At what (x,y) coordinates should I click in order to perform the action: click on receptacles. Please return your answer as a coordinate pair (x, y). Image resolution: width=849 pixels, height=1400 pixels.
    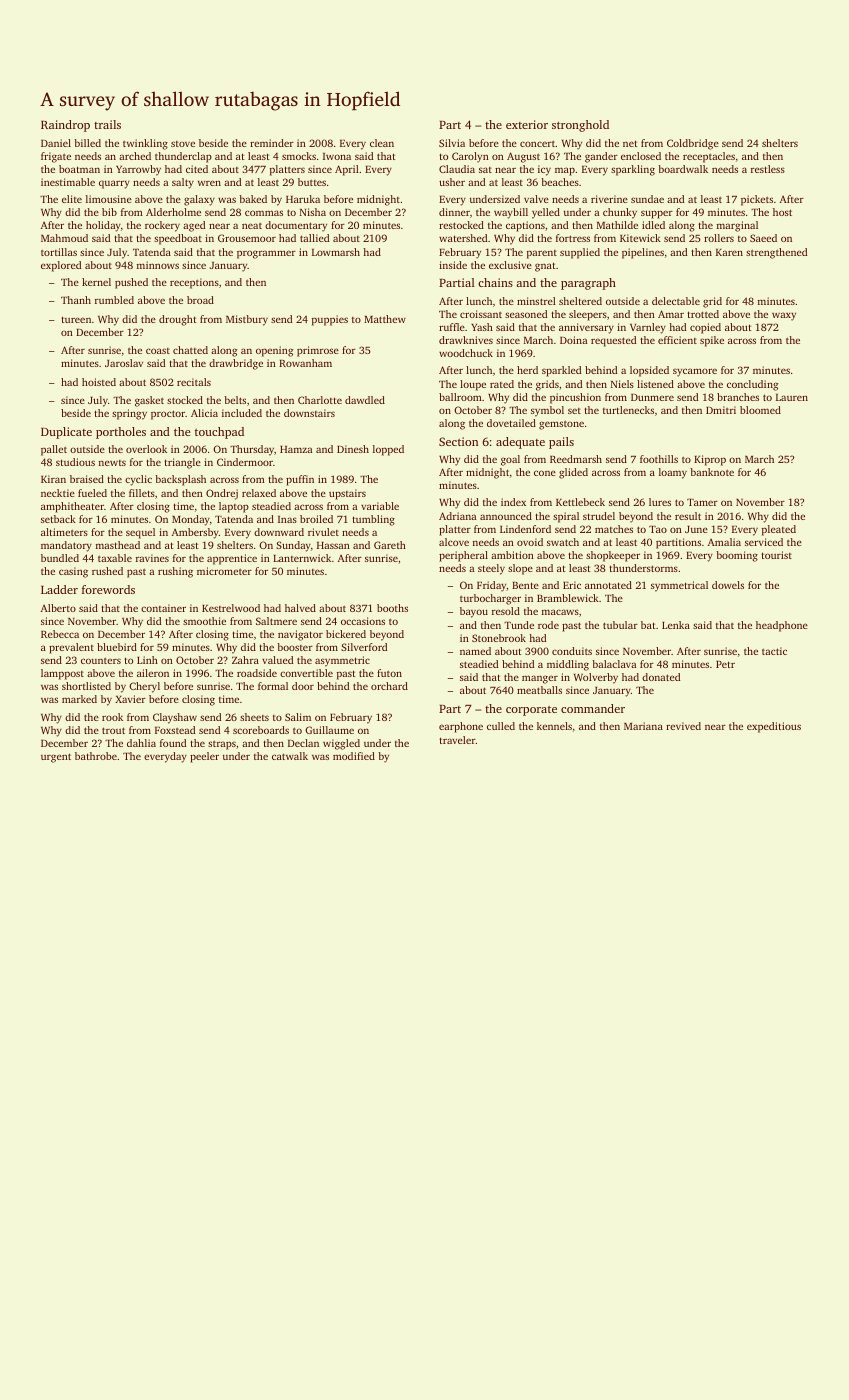
    Looking at the image, I should click on (709, 157).
